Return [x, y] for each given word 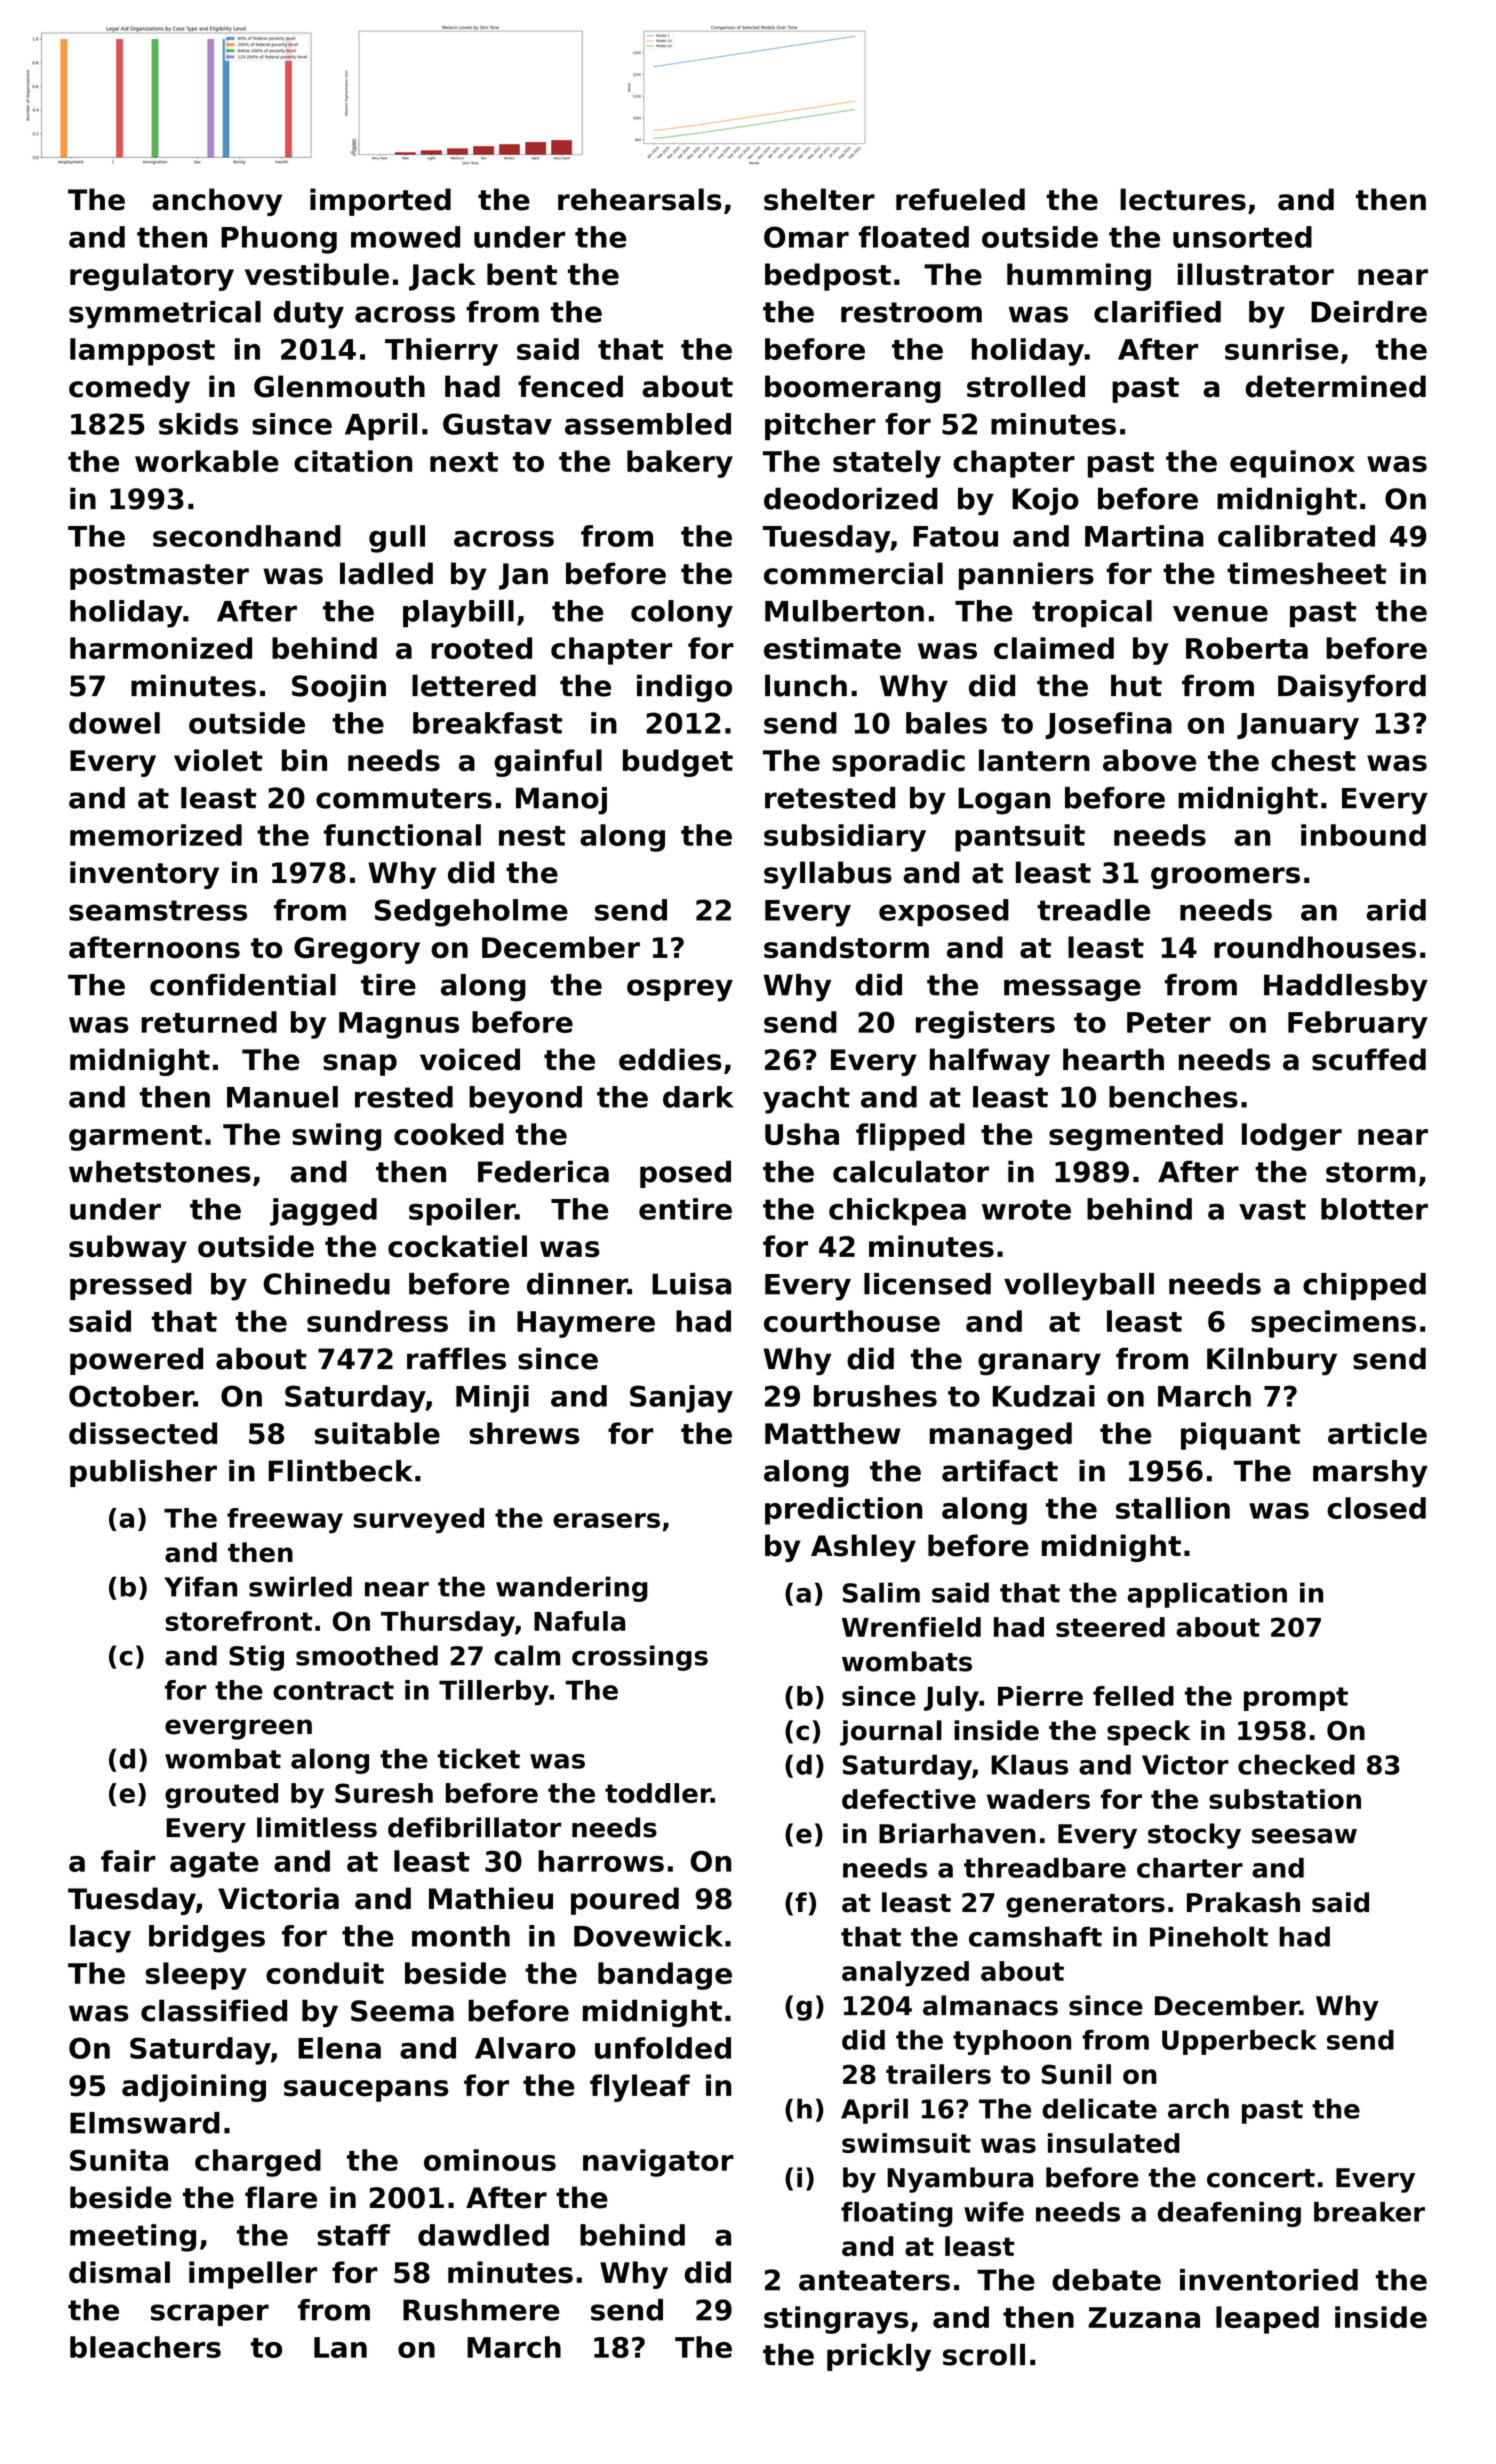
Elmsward [145, 2123]
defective [909, 1799]
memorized [156, 835]
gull [397, 539]
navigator [658, 2163]
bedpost [828, 277]
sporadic [898, 763]
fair [128, 1861]
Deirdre [1369, 312]
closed [1376, 1508]
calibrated [1296, 536]
